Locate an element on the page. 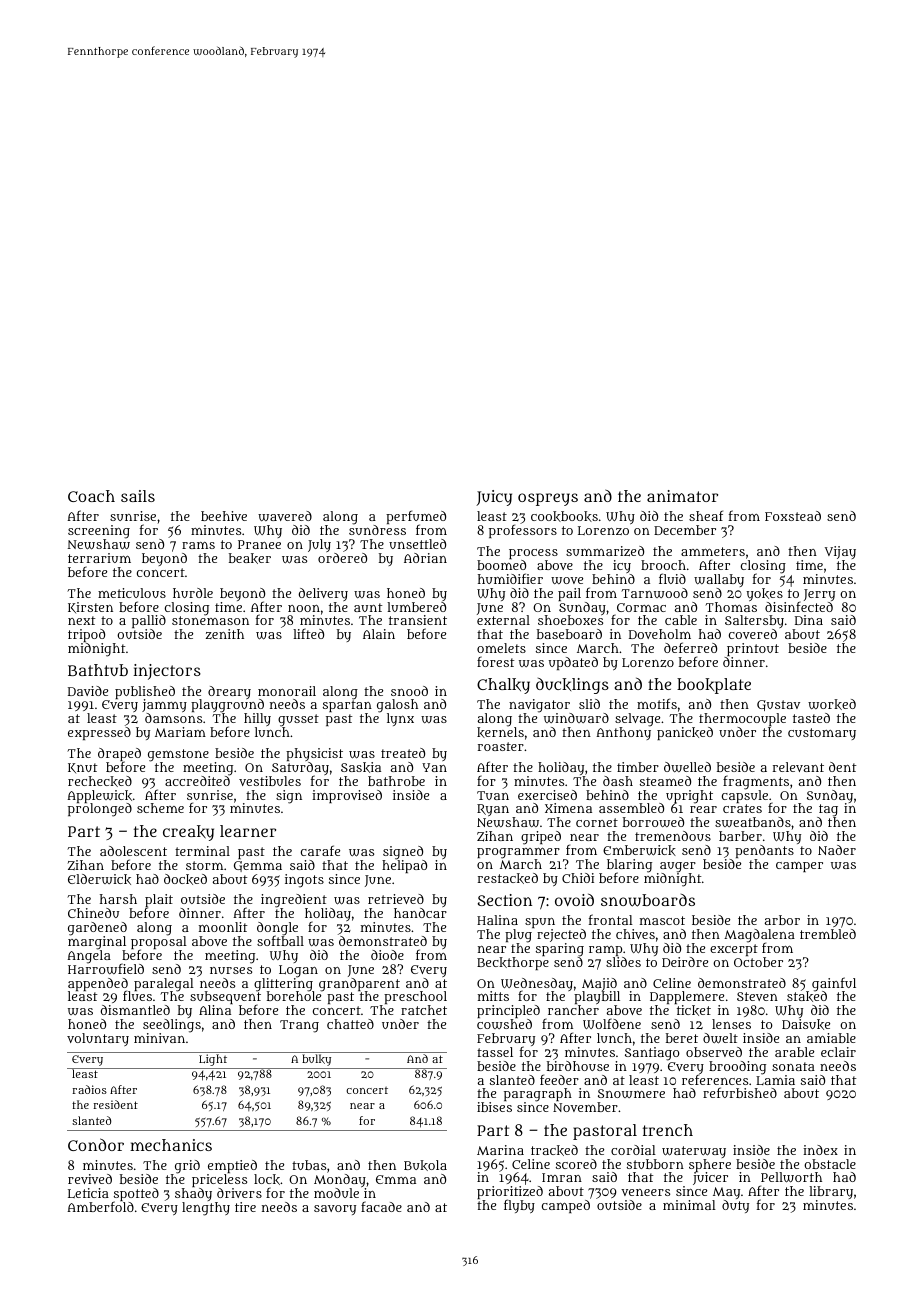 This page has width=924, height=1308. arbor is located at coordinates (782, 920).
